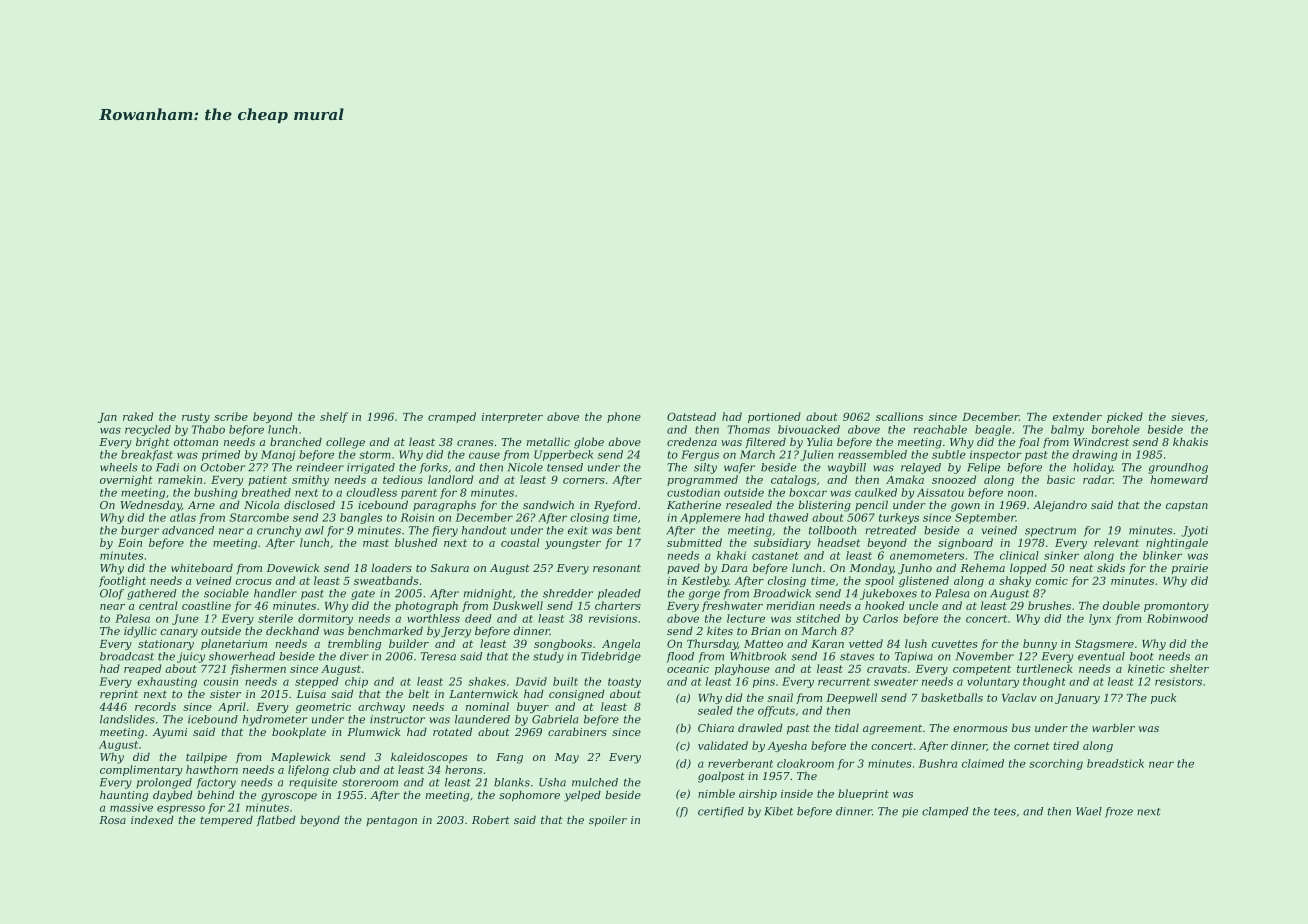  I want to click on buyer, so click(533, 707).
